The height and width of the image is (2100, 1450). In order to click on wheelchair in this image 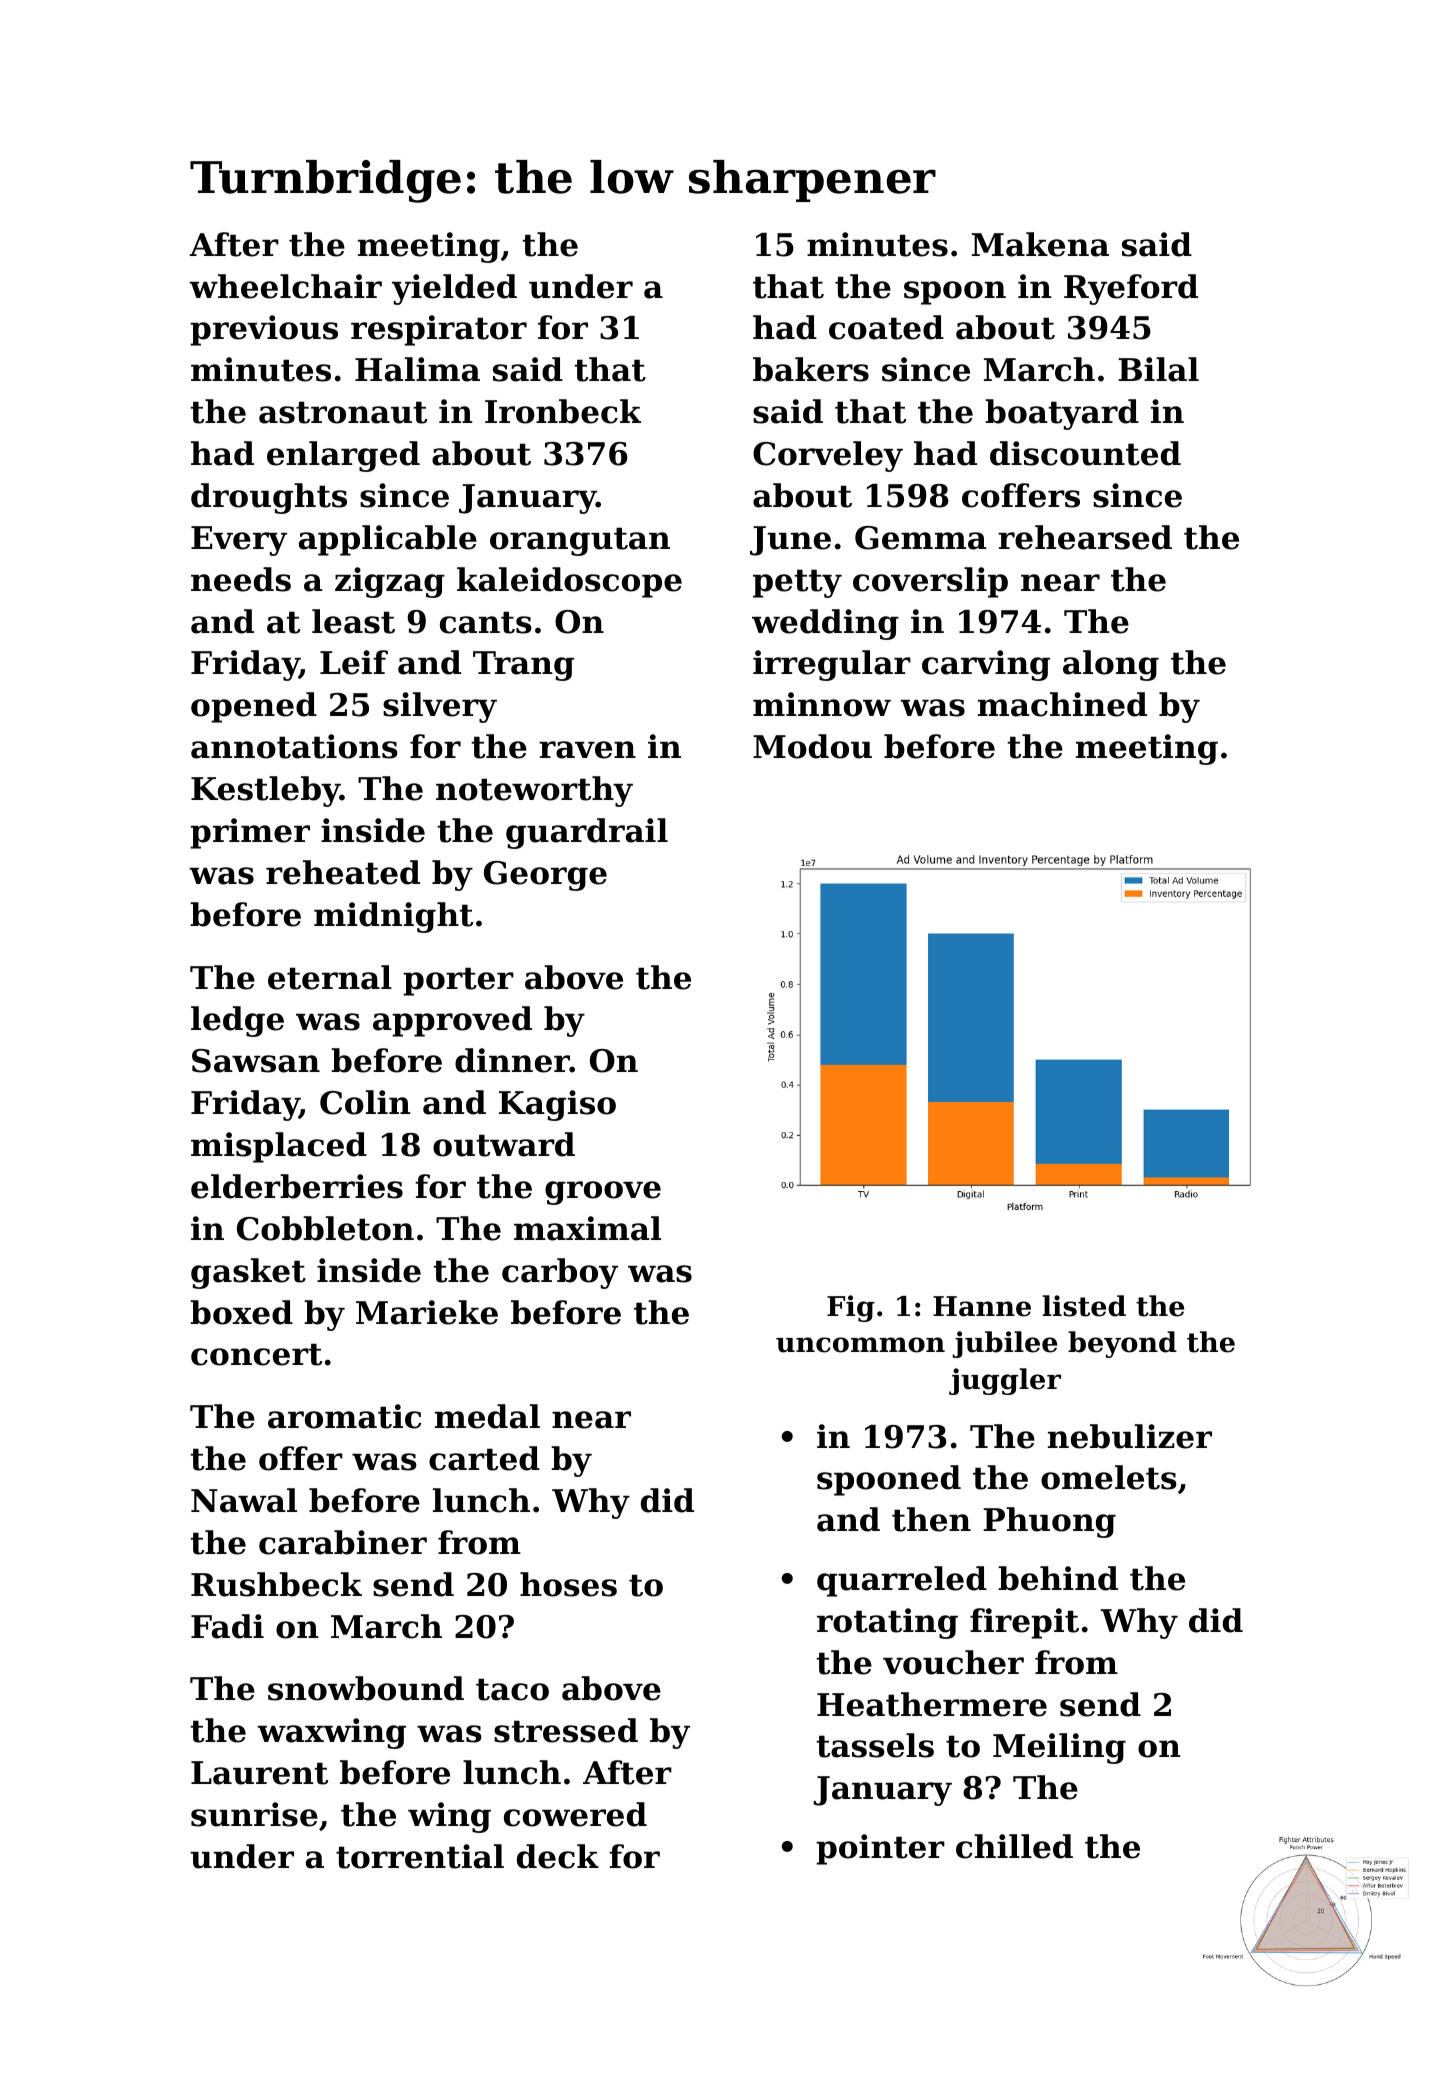, I will do `click(285, 286)`.
